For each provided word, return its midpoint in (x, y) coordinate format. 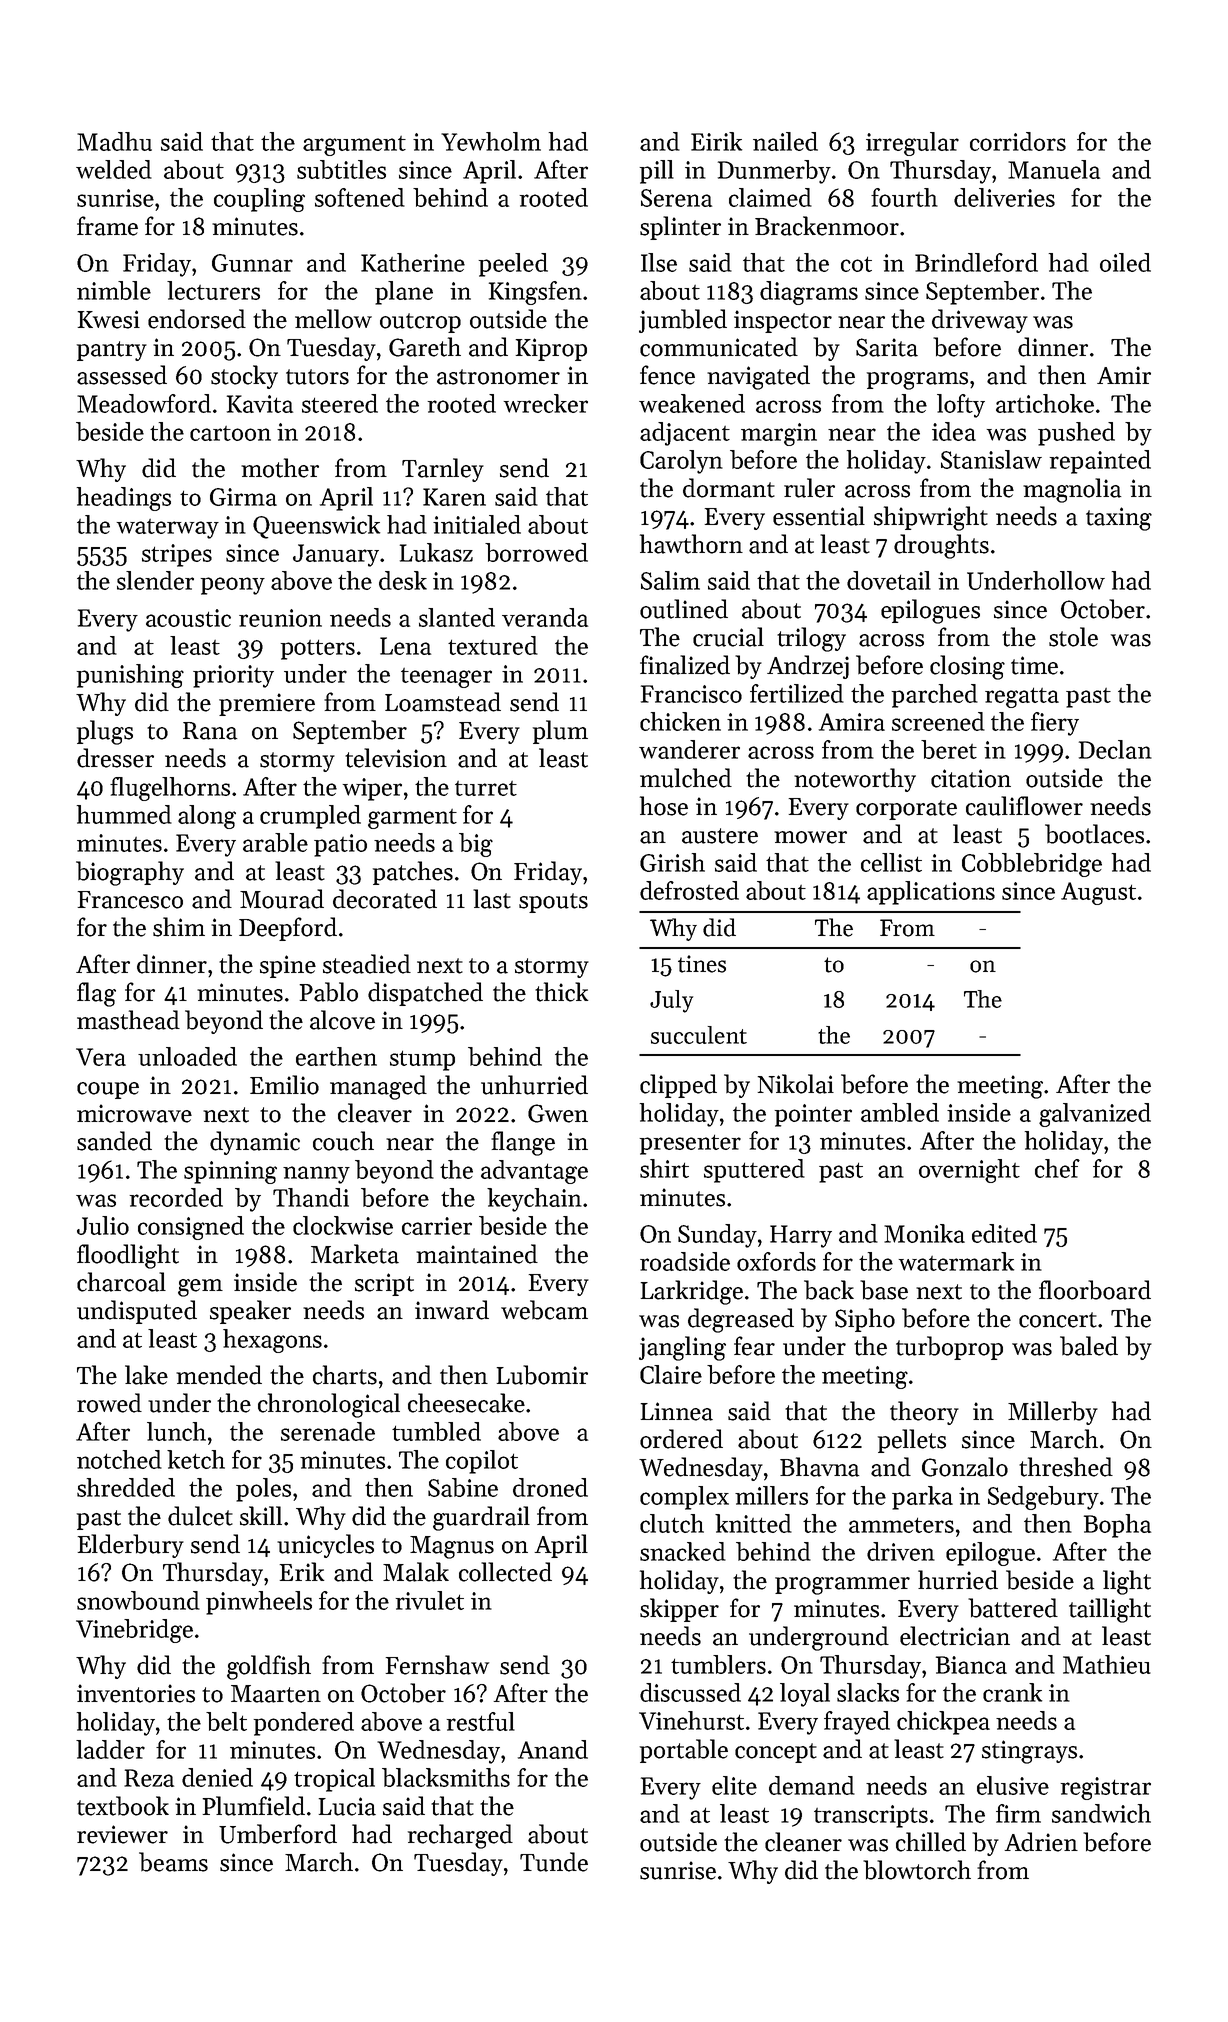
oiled (1125, 262)
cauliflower (1024, 806)
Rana (210, 731)
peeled (513, 265)
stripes (177, 555)
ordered (681, 1439)
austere (720, 836)
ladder (110, 1749)
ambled (900, 1112)
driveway (980, 321)
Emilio (284, 1085)
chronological (329, 1405)
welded (114, 169)
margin (779, 434)
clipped (678, 1086)
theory (924, 1413)
